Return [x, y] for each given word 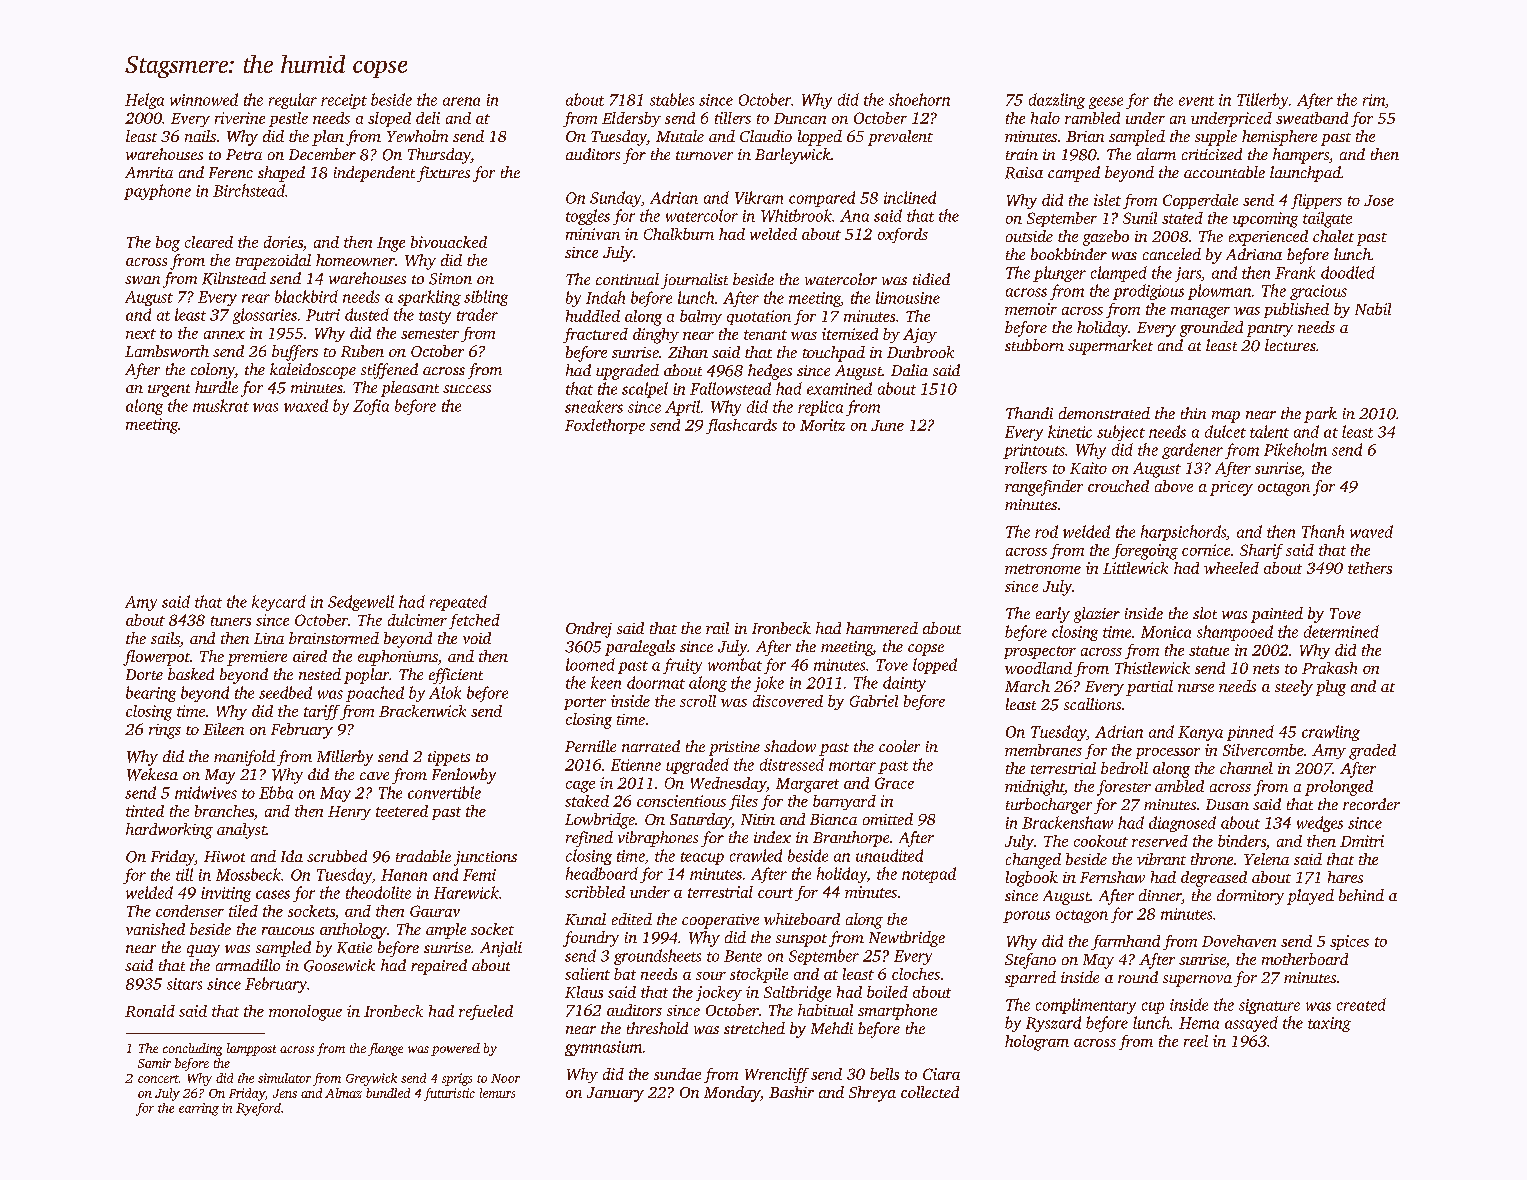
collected [930, 1092]
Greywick [371, 1079]
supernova [1197, 981]
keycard [279, 603]
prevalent [900, 138]
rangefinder [1044, 488]
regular [293, 101]
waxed [306, 405]
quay [203, 951]
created [1361, 1004]
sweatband [1312, 118]
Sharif [1261, 551]
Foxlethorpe [605, 426]
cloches [916, 974]
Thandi [1029, 413]
